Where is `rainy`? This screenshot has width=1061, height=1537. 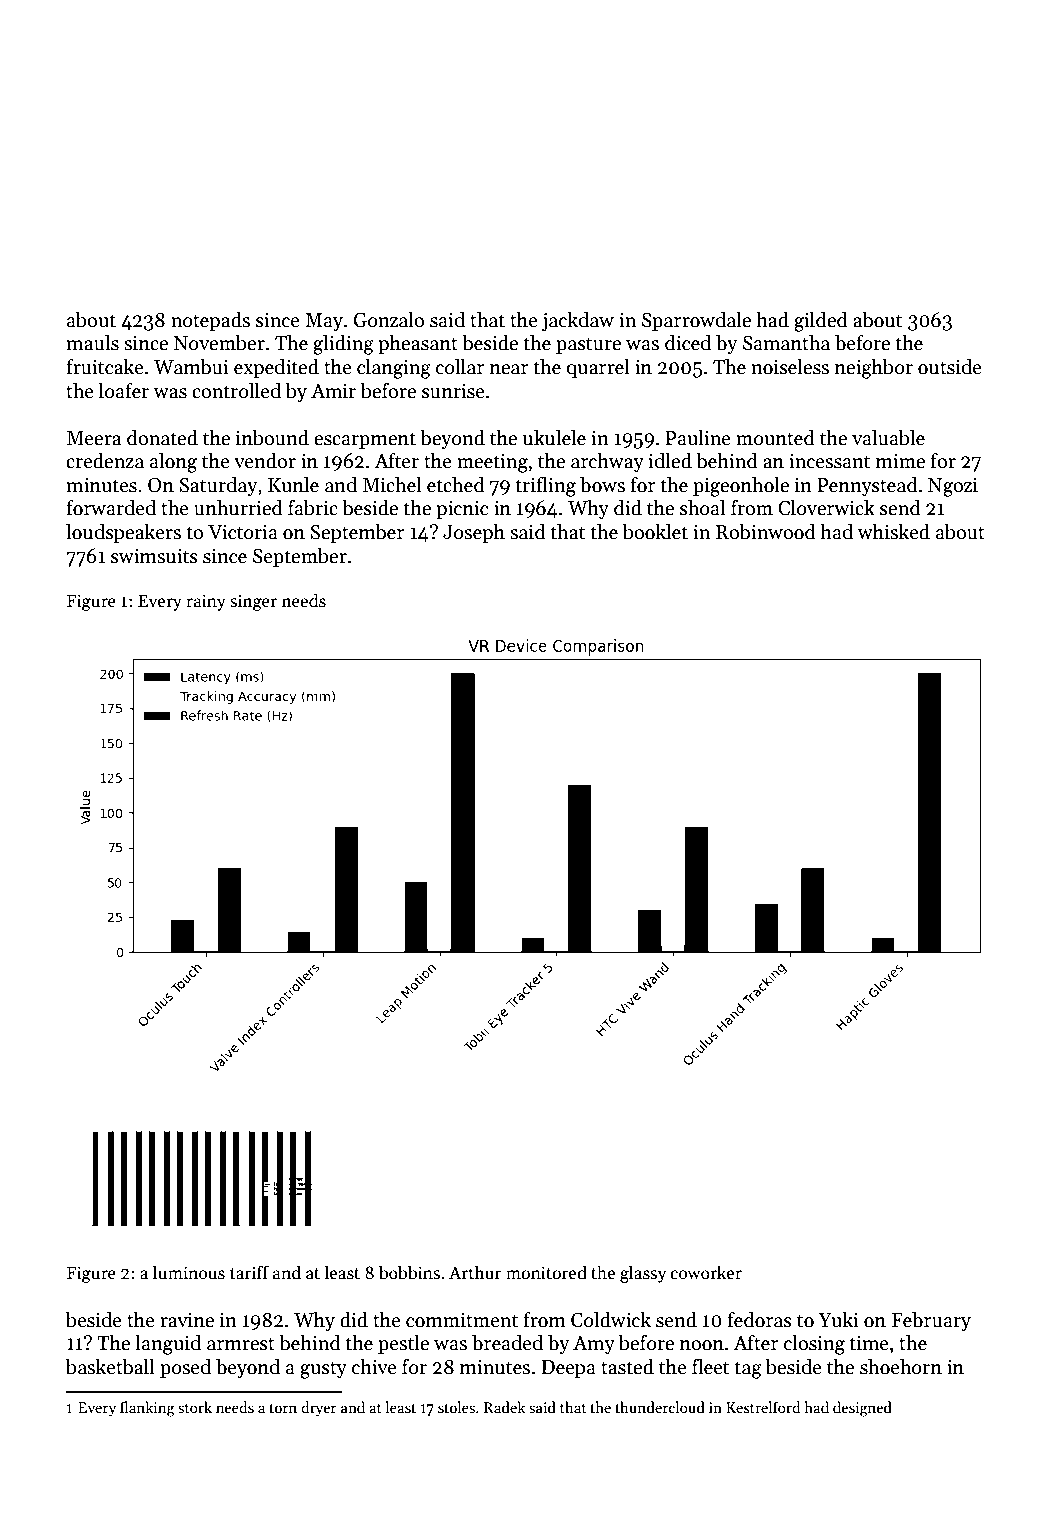 rainy is located at coordinates (206, 602).
